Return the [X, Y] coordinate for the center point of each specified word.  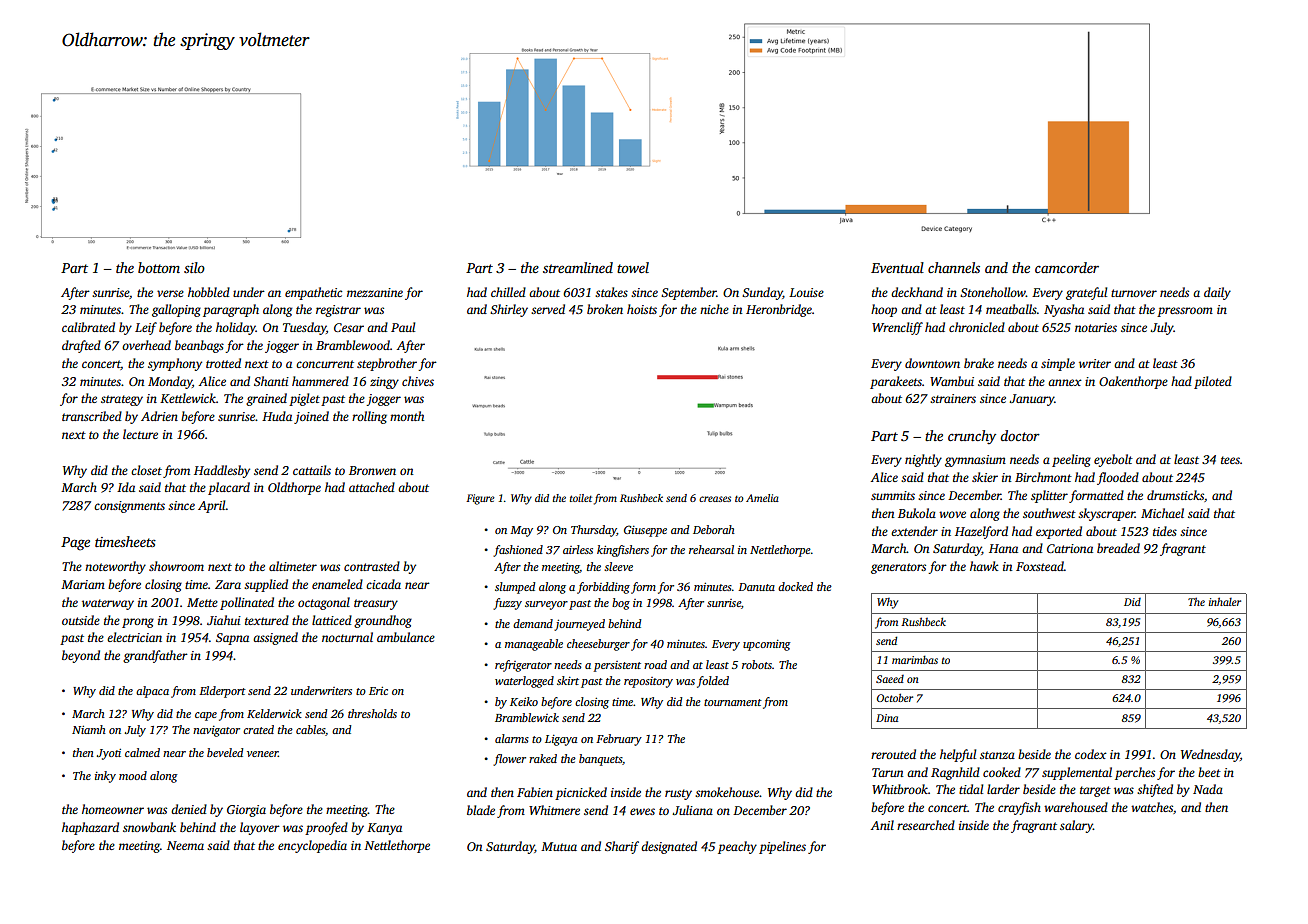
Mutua [559, 846]
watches [1152, 807]
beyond [81, 656]
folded [713, 682]
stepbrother [387, 364]
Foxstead [1040, 566]
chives [418, 381]
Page [75, 544]
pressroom [1185, 312]
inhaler [1225, 601]
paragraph [231, 310]
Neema [185, 845]
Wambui [952, 381]
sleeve [618, 566]
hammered [320, 381]
